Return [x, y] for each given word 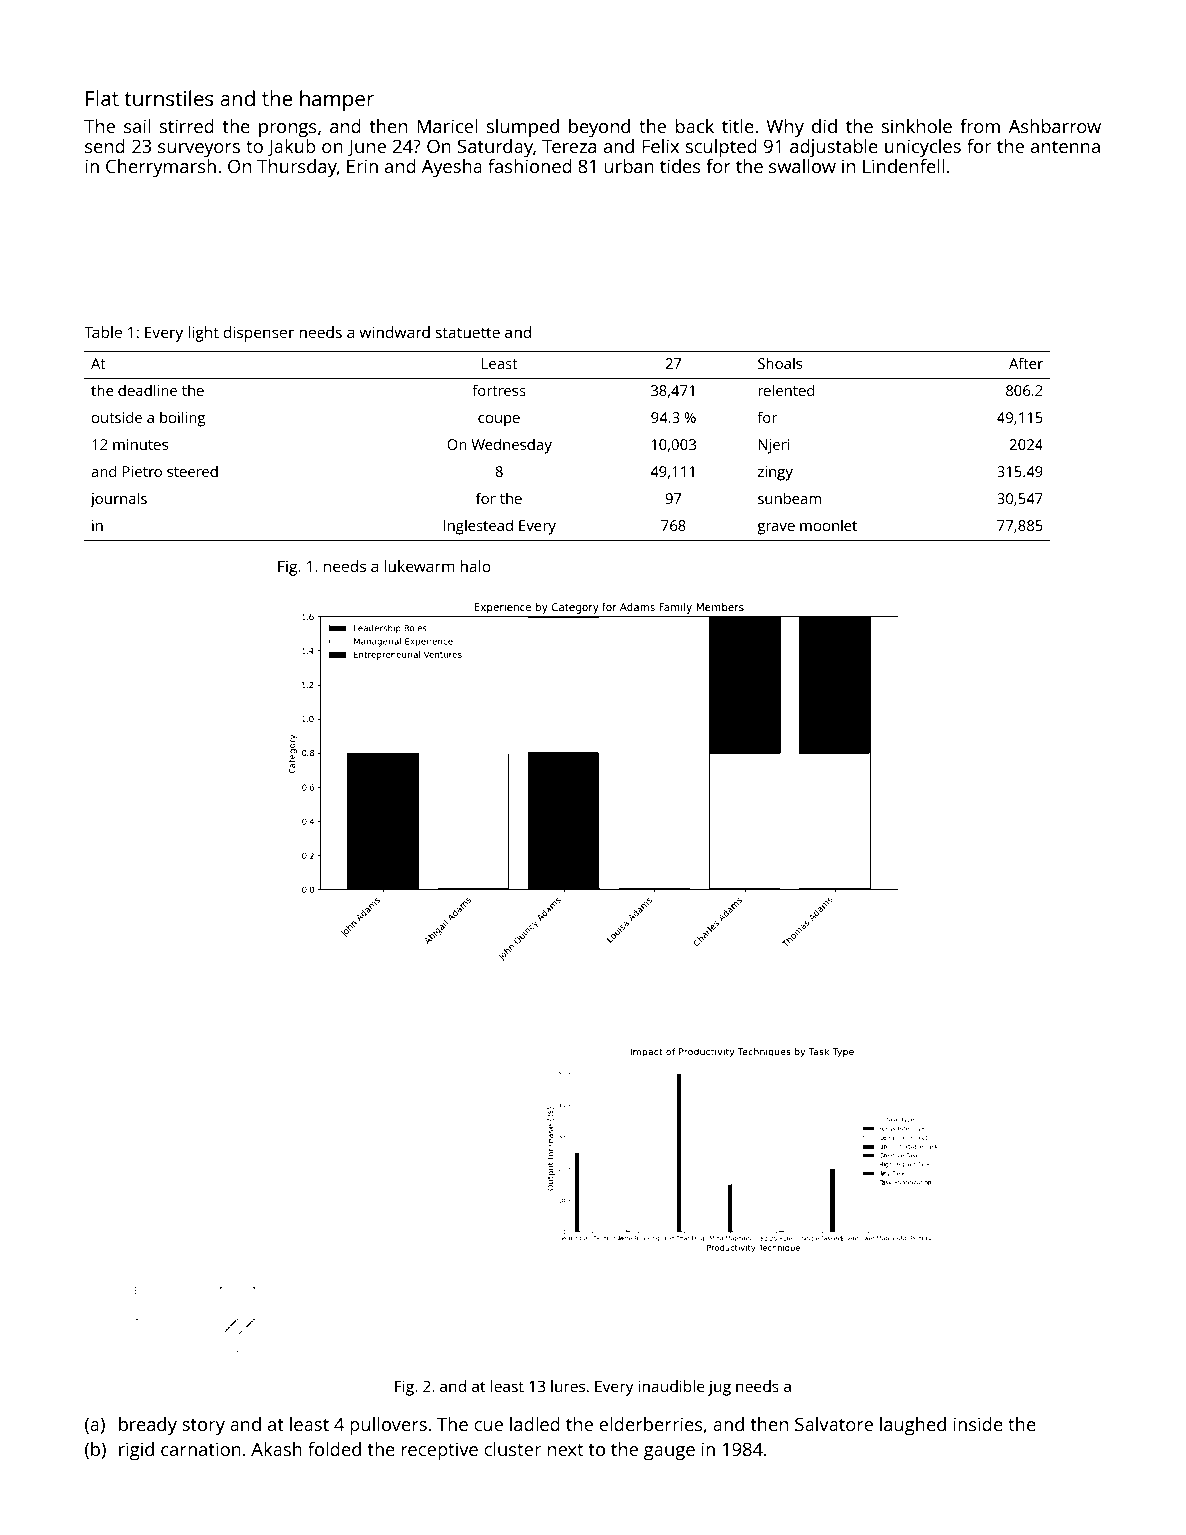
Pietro [142, 471]
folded [334, 1449]
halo [475, 566]
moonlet [828, 525]
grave [776, 529]
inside [978, 1424]
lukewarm [419, 566]
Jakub [291, 148]
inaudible [671, 1386]
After [1026, 363]
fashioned [530, 166]
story [203, 1427]
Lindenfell [903, 166]
